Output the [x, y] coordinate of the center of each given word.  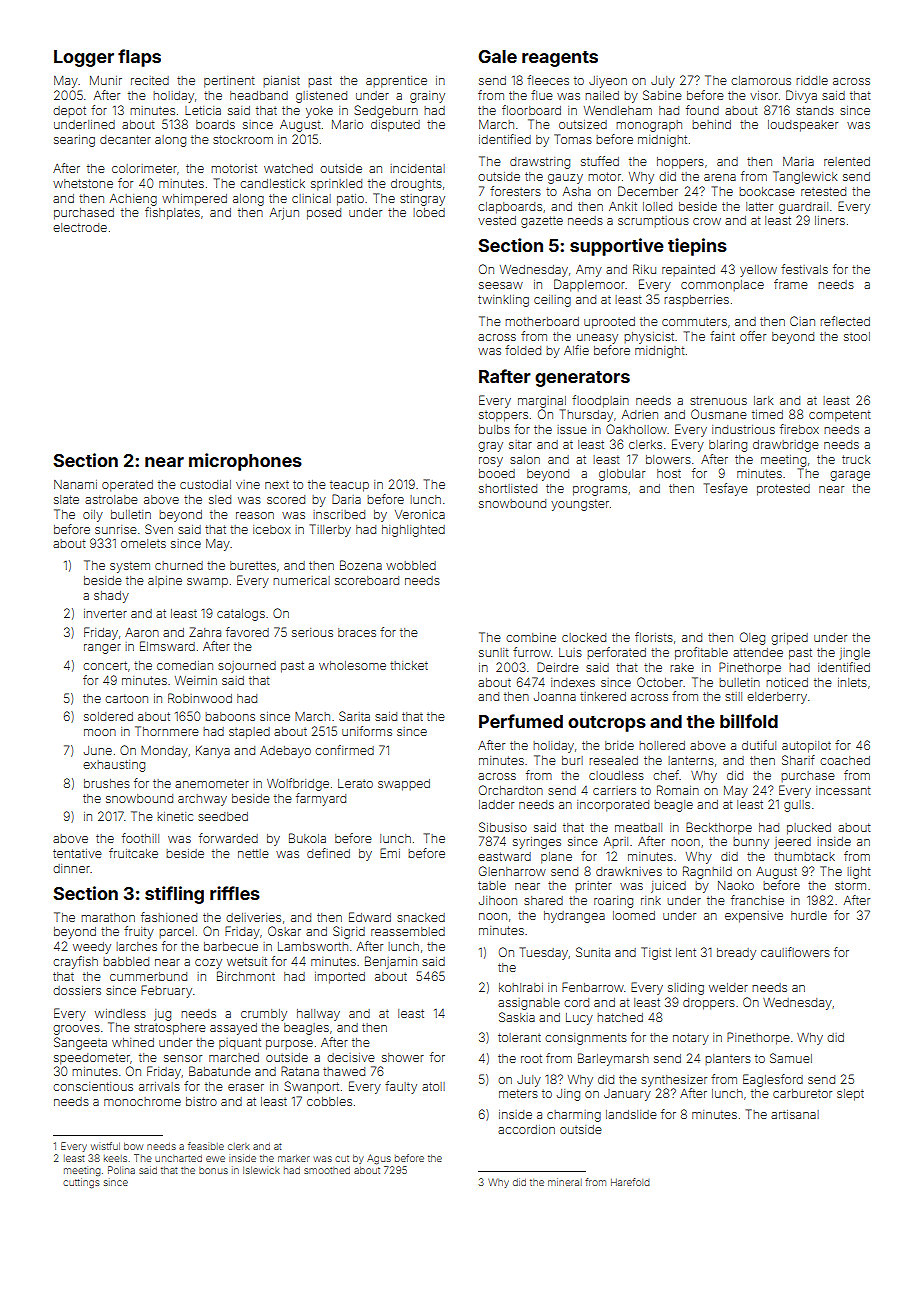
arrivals [159, 1086]
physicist [649, 338]
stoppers [503, 416]
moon [100, 732]
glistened [321, 97]
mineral [565, 1182]
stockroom [243, 139]
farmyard [321, 799]
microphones [245, 462]
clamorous [761, 80]
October [660, 682]
